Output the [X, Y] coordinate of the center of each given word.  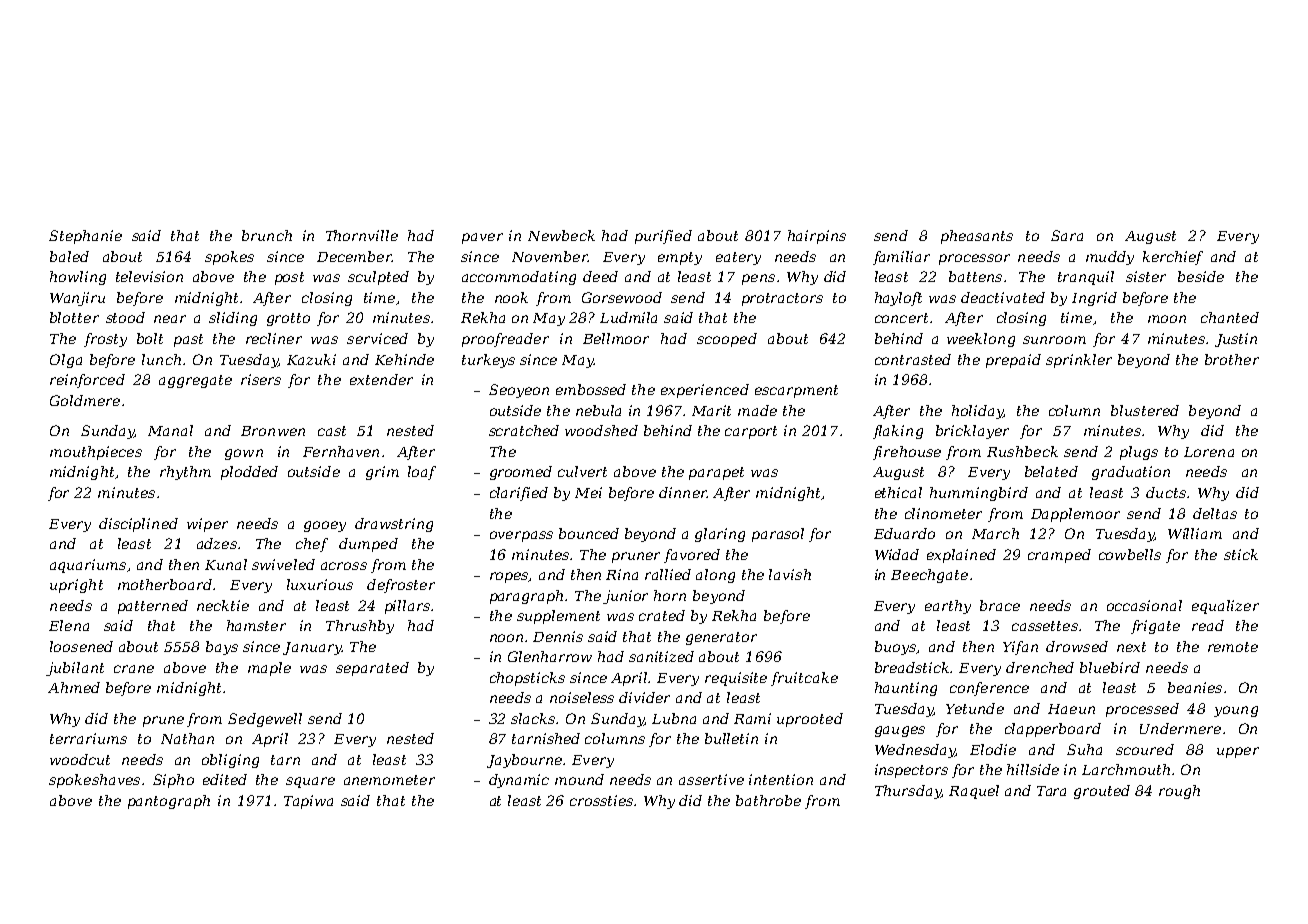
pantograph [169, 802]
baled [69, 256]
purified [663, 237]
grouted [1102, 792]
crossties [602, 800]
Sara [1067, 235]
